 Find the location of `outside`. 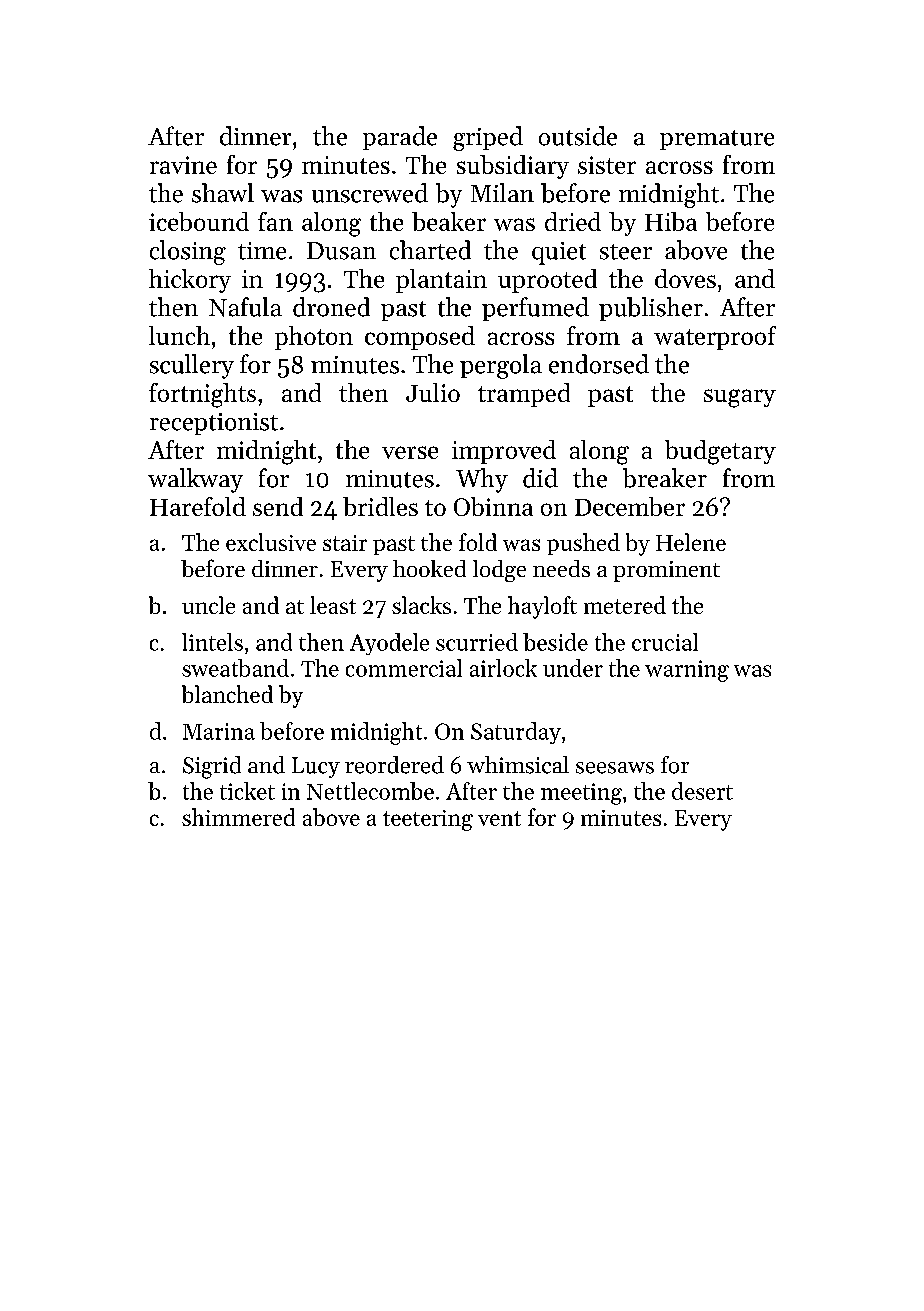

outside is located at coordinates (578, 136).
